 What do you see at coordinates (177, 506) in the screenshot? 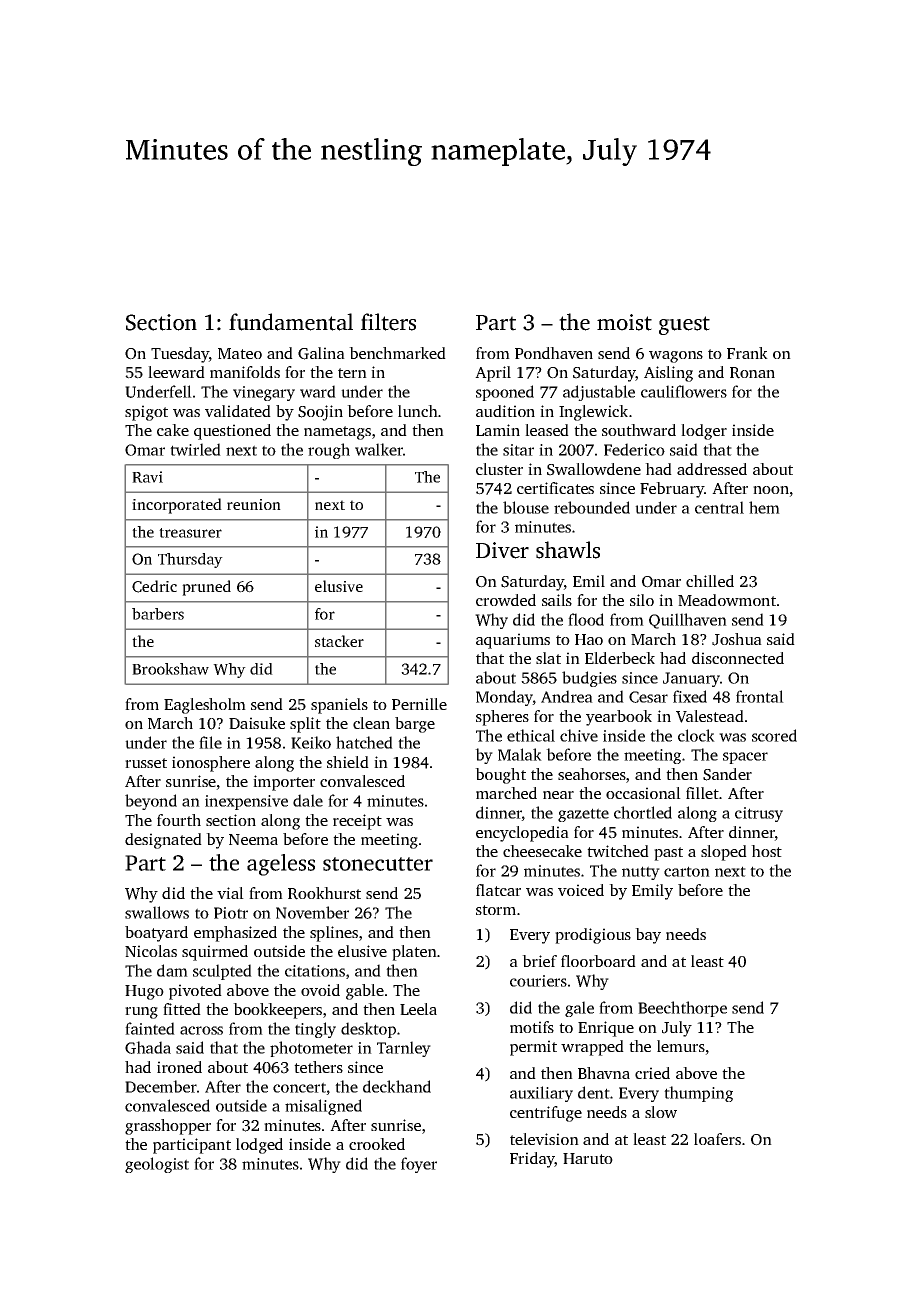
I see `incorporated` at bounding box center [177, 506].
